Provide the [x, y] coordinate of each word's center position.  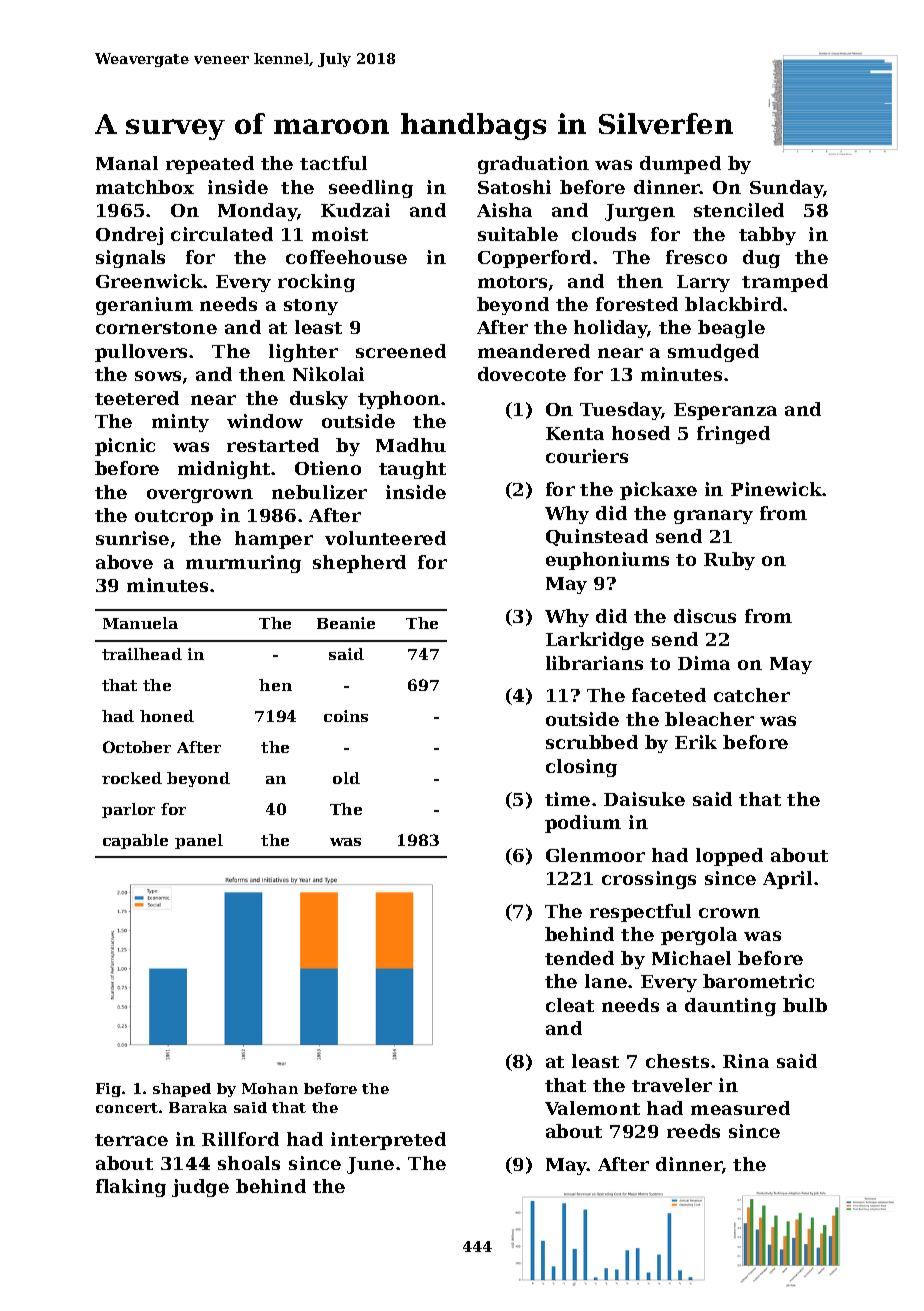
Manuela [140, 623]
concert [127, 1108]
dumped [680, 165]
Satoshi [514, 187]
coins [346, 716]
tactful [333, 163]
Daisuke [644, 799]
